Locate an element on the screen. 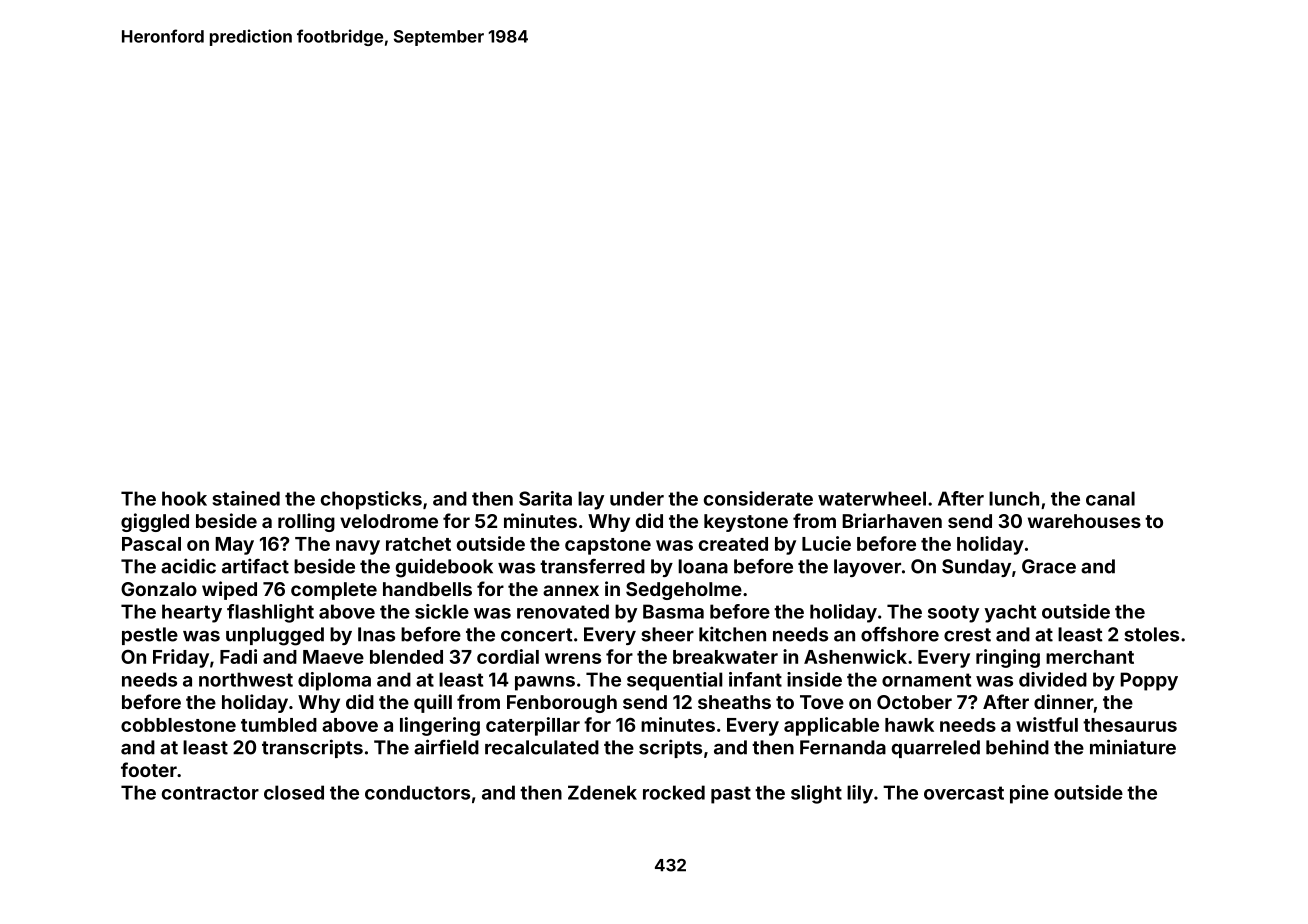 The width and height of the screenshot is (1308, 924). rolling is located at coordinates (306, 522).
